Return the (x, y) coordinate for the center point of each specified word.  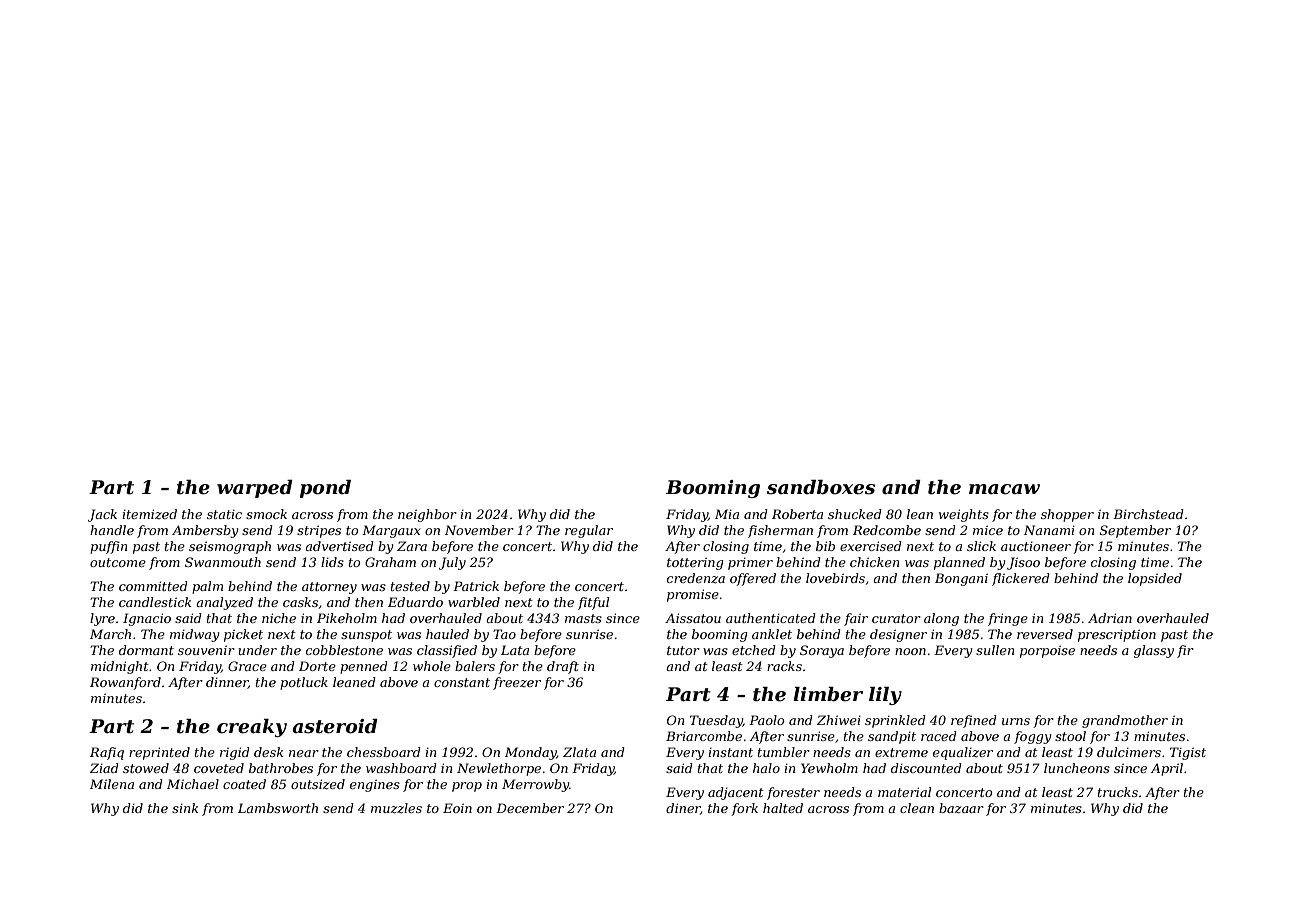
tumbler (784, 752)
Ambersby (205, 531)
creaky (252, 728)
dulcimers (1129, 752)
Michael (193, 784)
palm (207, 587)
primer (750, 564)
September (1135, 531)
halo (766, 768)
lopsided (1155, 579)
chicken (874, 562)
